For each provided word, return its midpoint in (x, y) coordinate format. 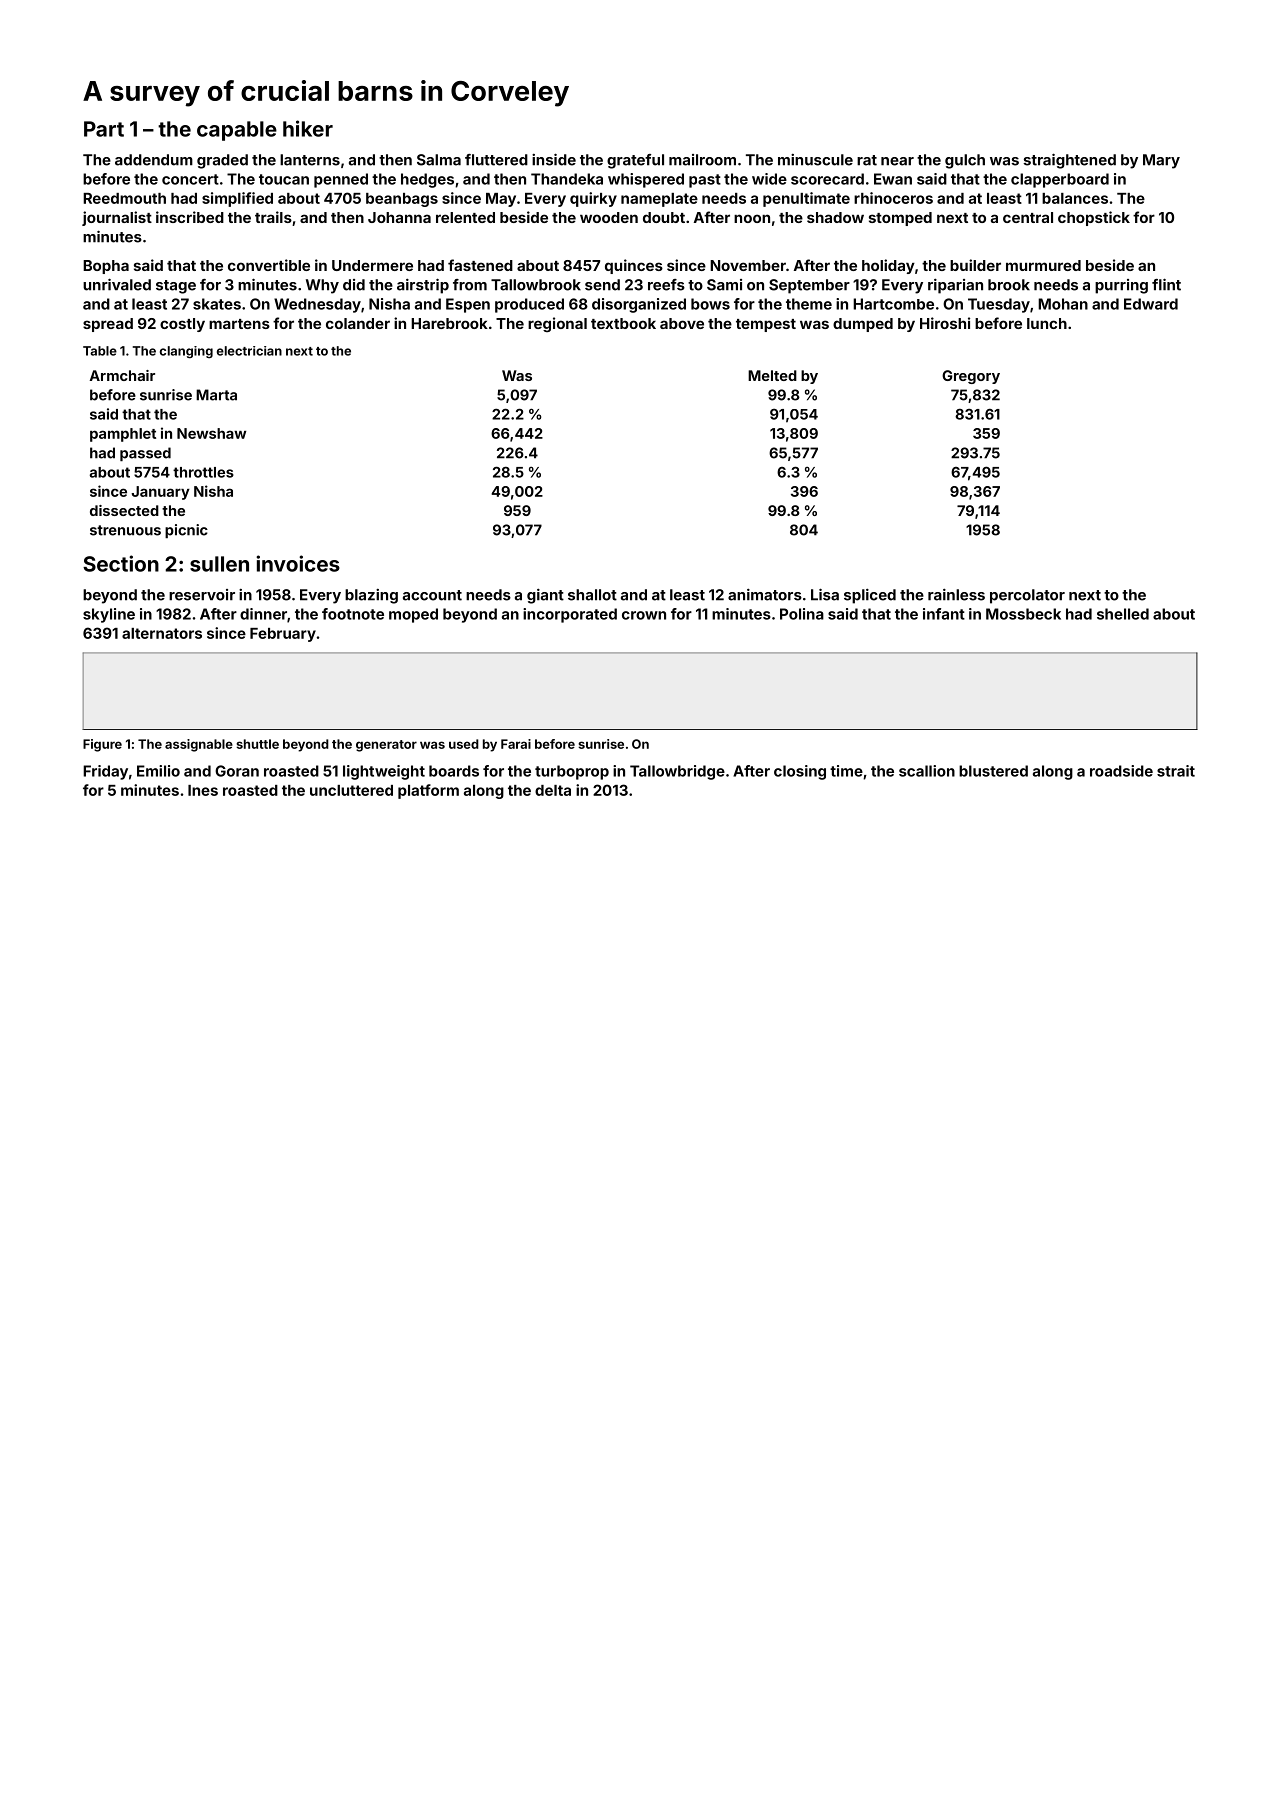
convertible (269, 265)
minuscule (815, 160)
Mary (1161, 161)
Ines (203, 790)
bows (710, 304)
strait (1176, 771)
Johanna (399, 217)
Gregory (971, 377)
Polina (802, 614)
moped (413, 615)
